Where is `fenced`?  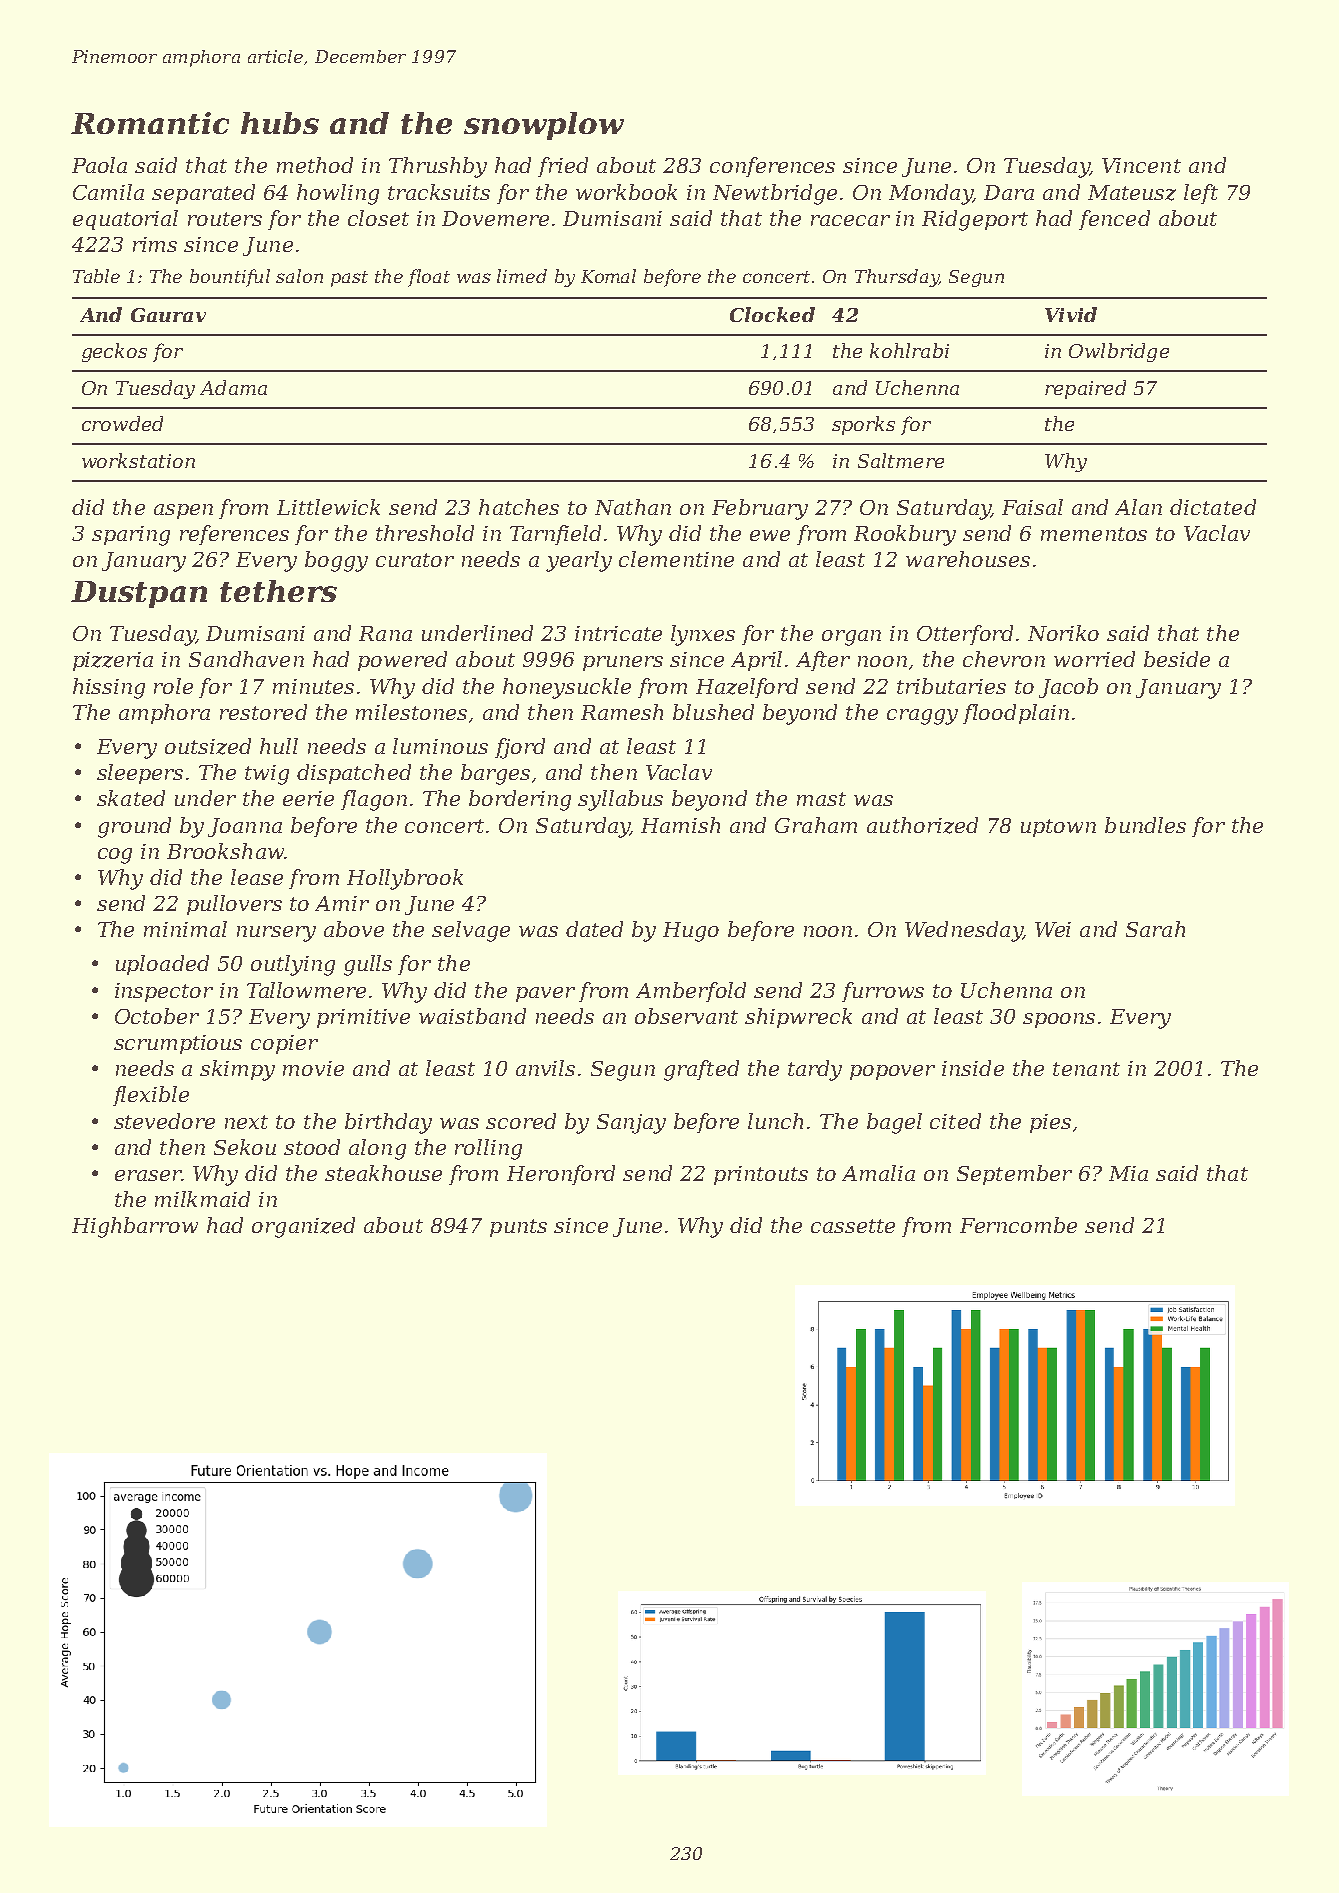 fenced is located at coordinates (1114, 220).
